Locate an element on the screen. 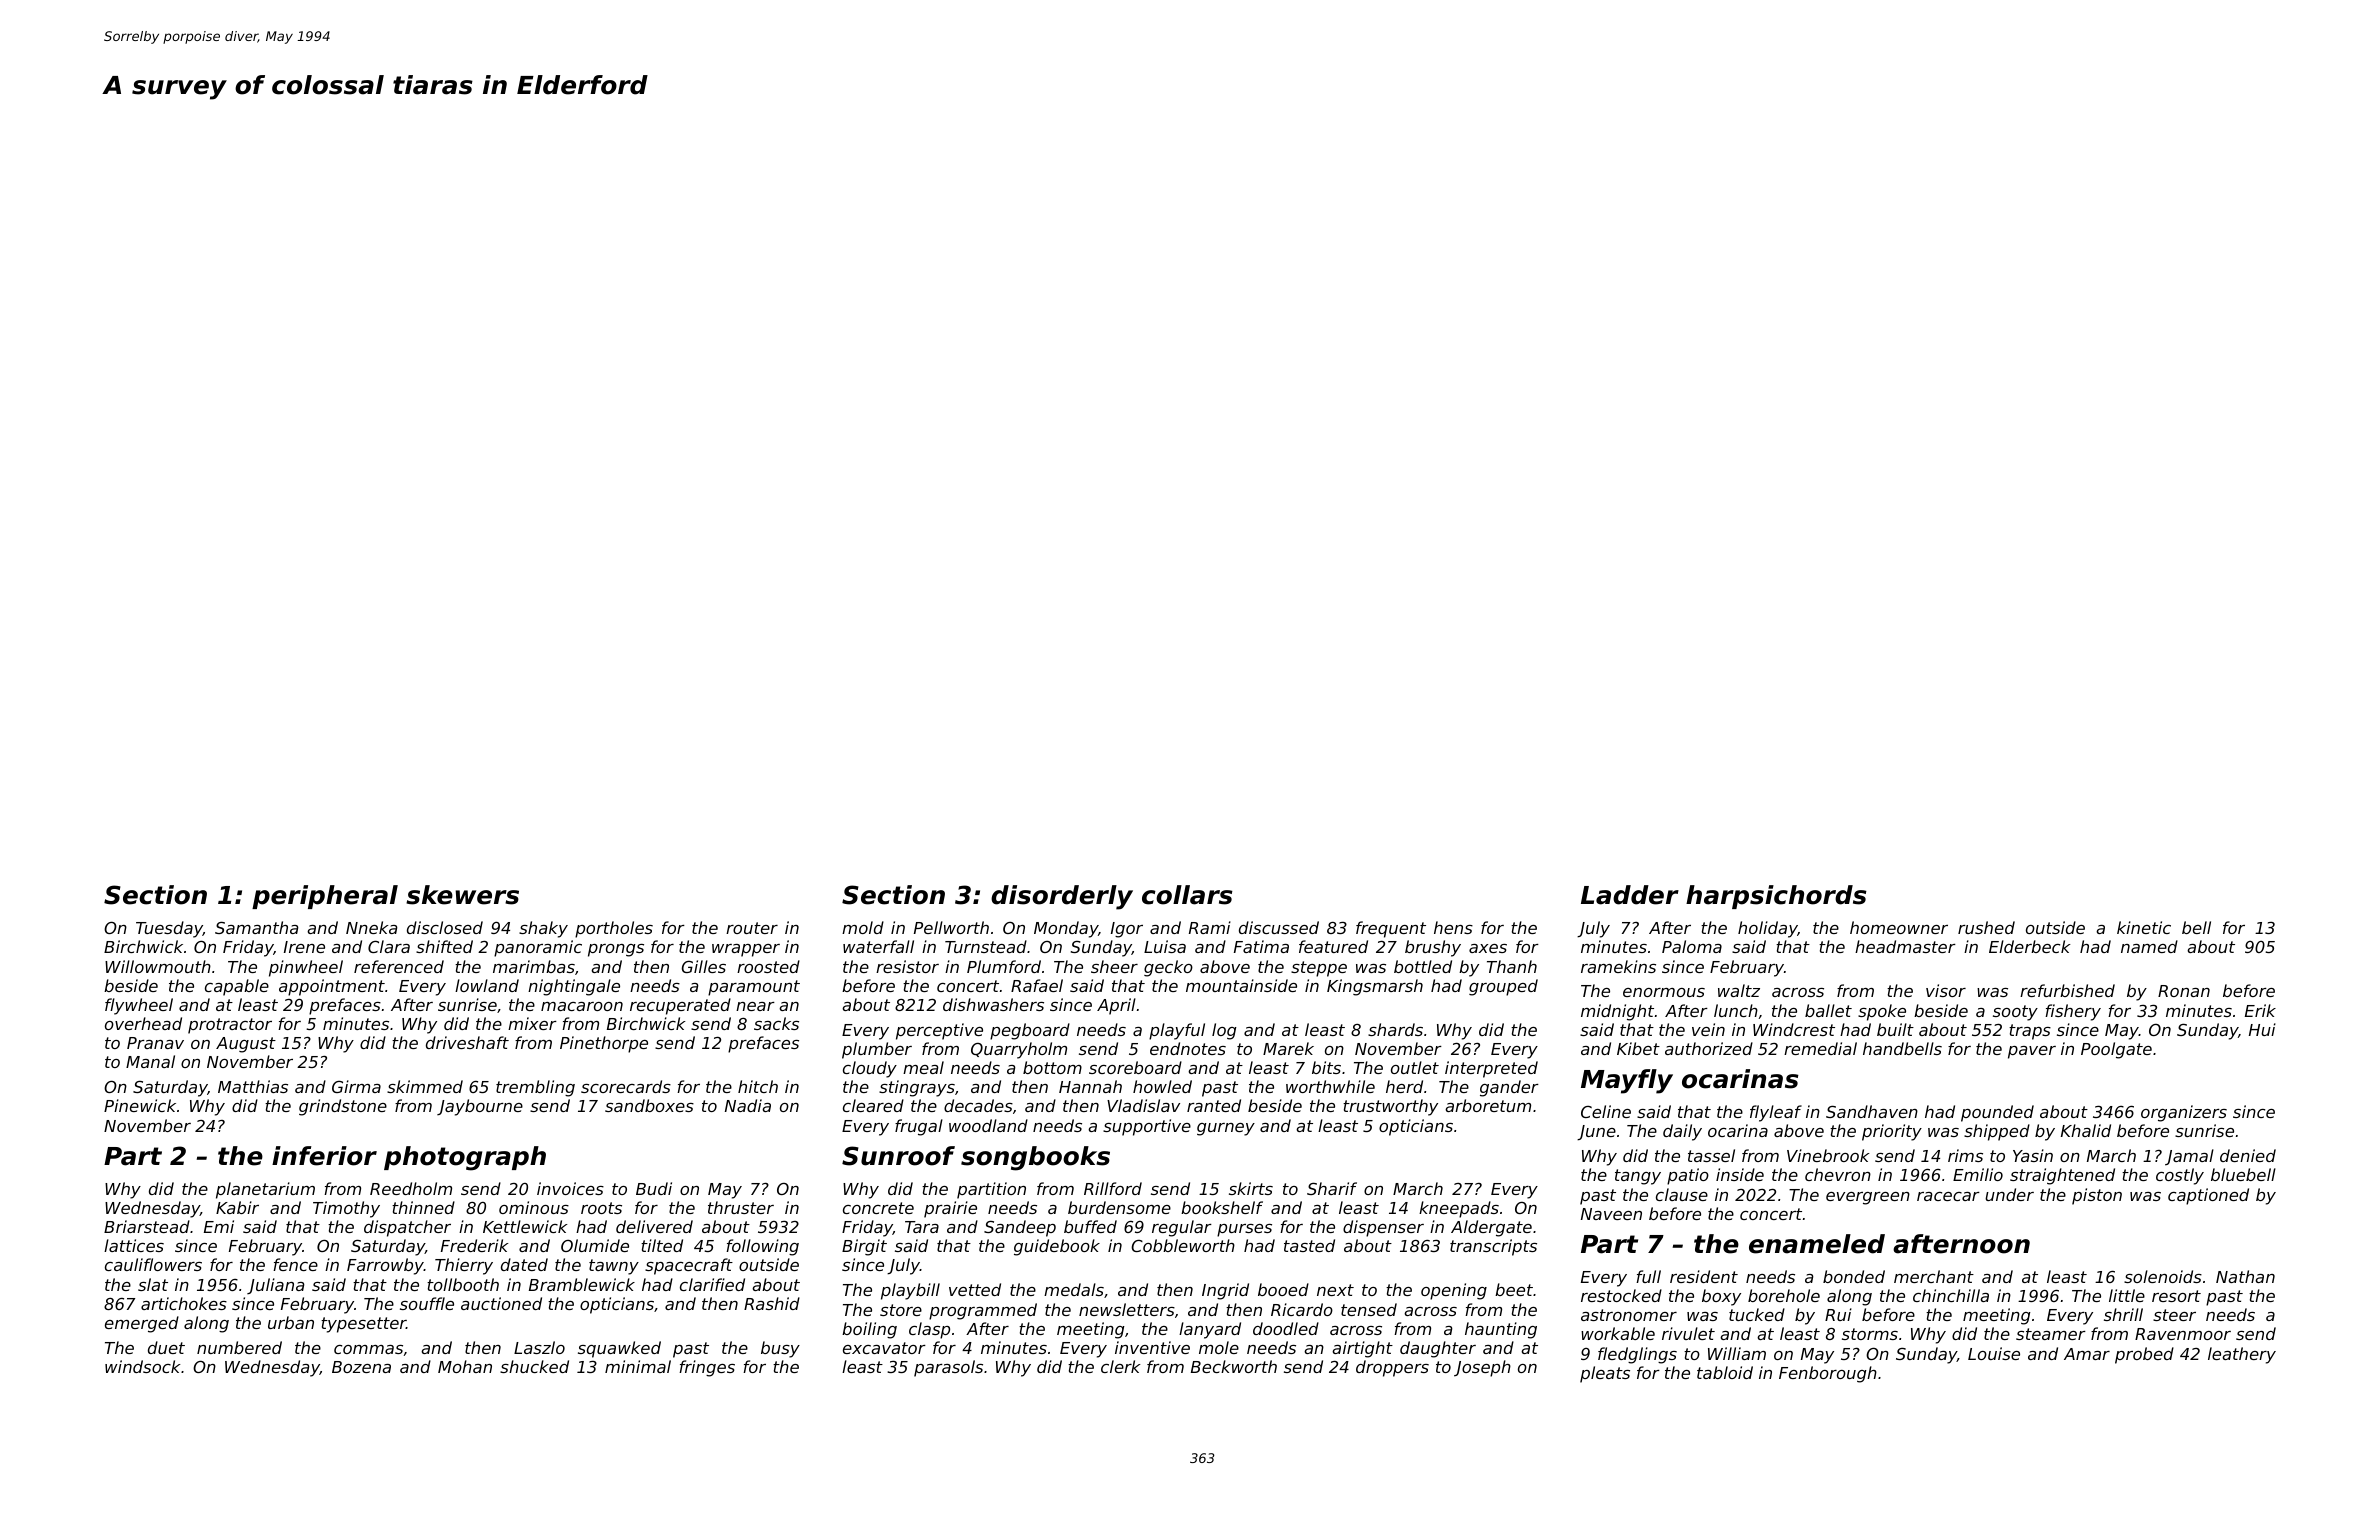 This screenshot has height=1540, width=2380. harpsichords is located at coordinates (1776, 897).
